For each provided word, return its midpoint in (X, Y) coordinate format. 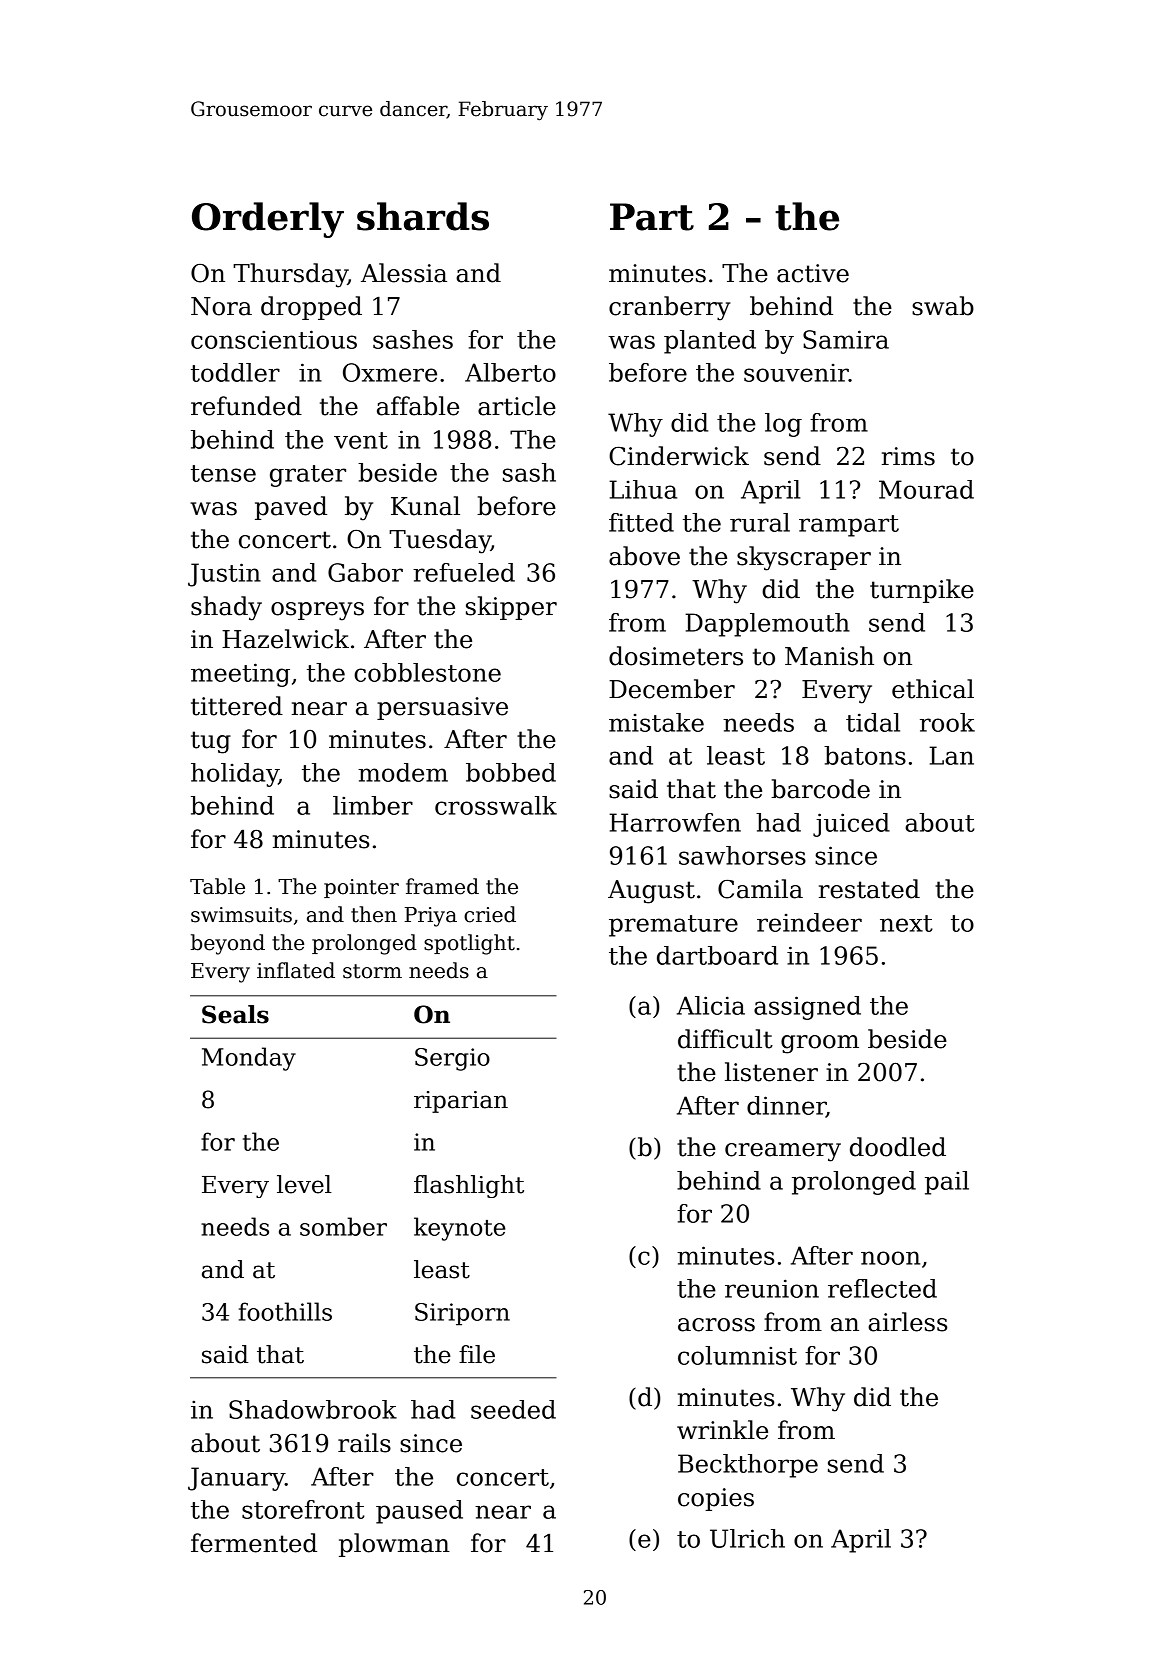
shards (423, 216)
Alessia (404, 273)
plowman (394, 1545)
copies (716, 1499)
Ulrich (747, 1538)
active (813, 273)
